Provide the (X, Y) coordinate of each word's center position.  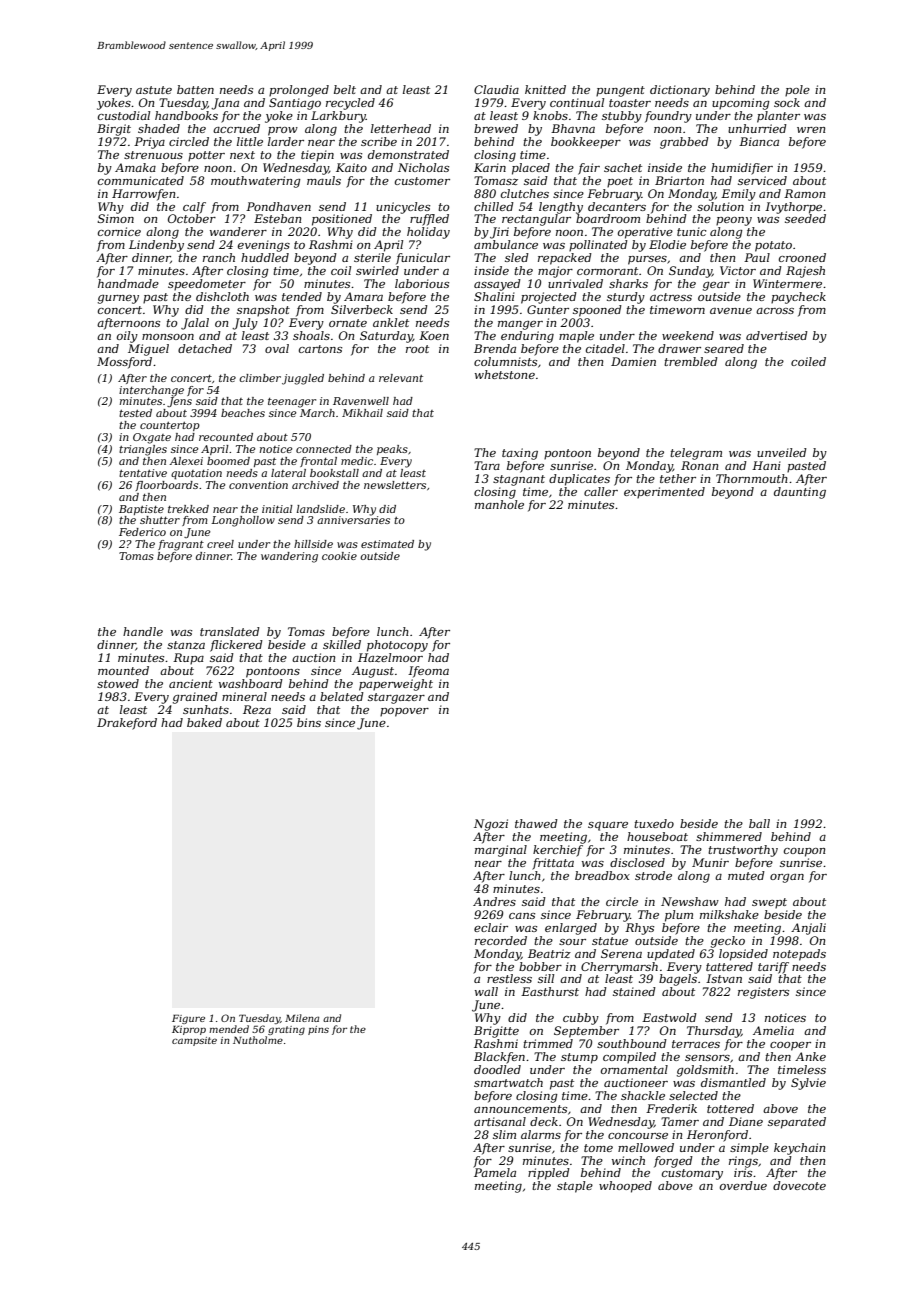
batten (195, 89)
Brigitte (496, 1032)
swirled (377, 270)
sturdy (626, 298)
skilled (342, 644)
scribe (379, 141)
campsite (194, 1041)
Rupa (188, 659)
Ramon (804, 193)
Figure (188, 1019)
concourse (638, 1136)
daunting (800, 493)
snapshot (263, 311)
